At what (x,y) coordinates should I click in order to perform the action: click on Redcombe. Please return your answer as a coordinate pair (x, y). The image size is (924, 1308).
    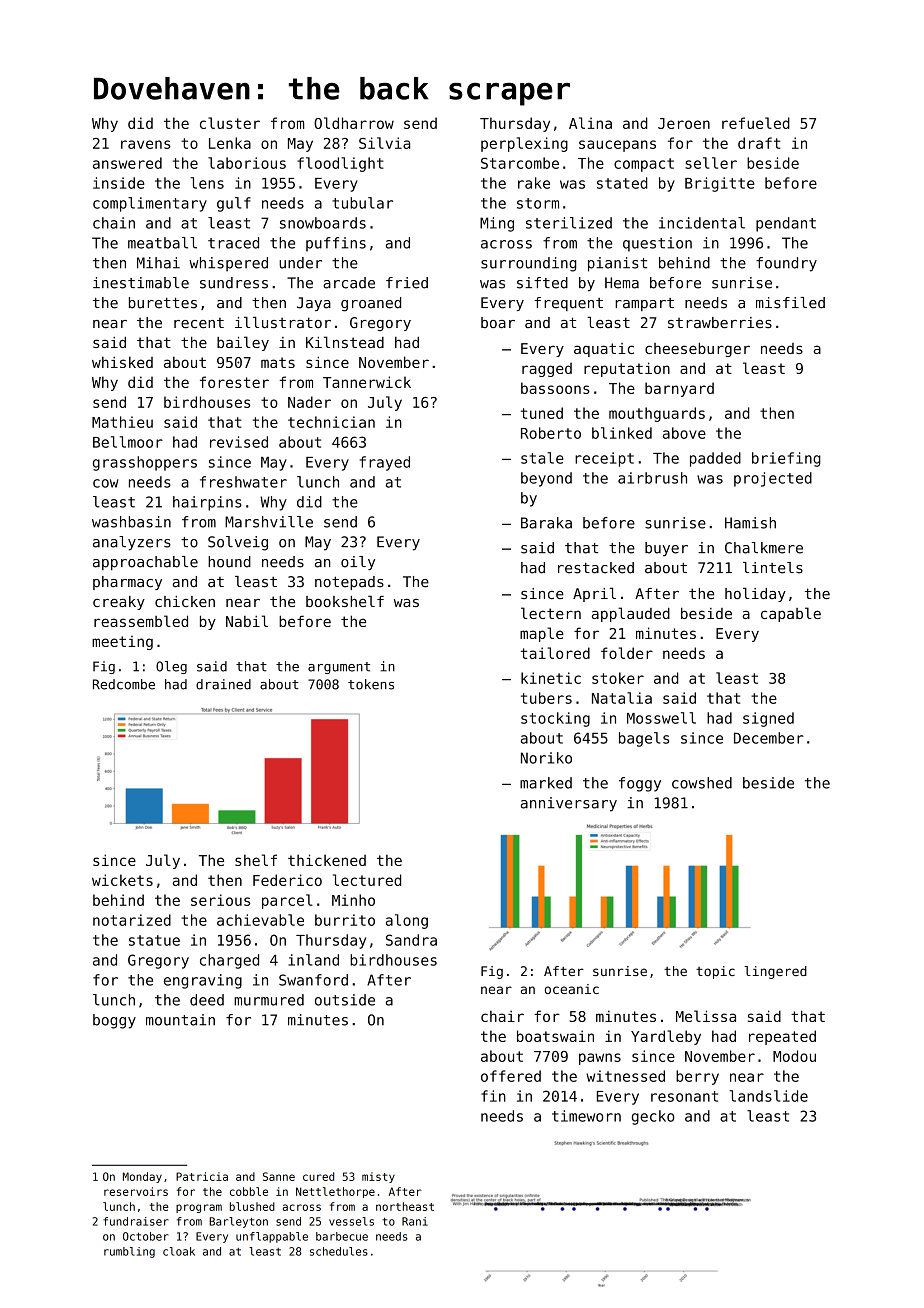
    Looking at the image, I should click on (124, 684).
